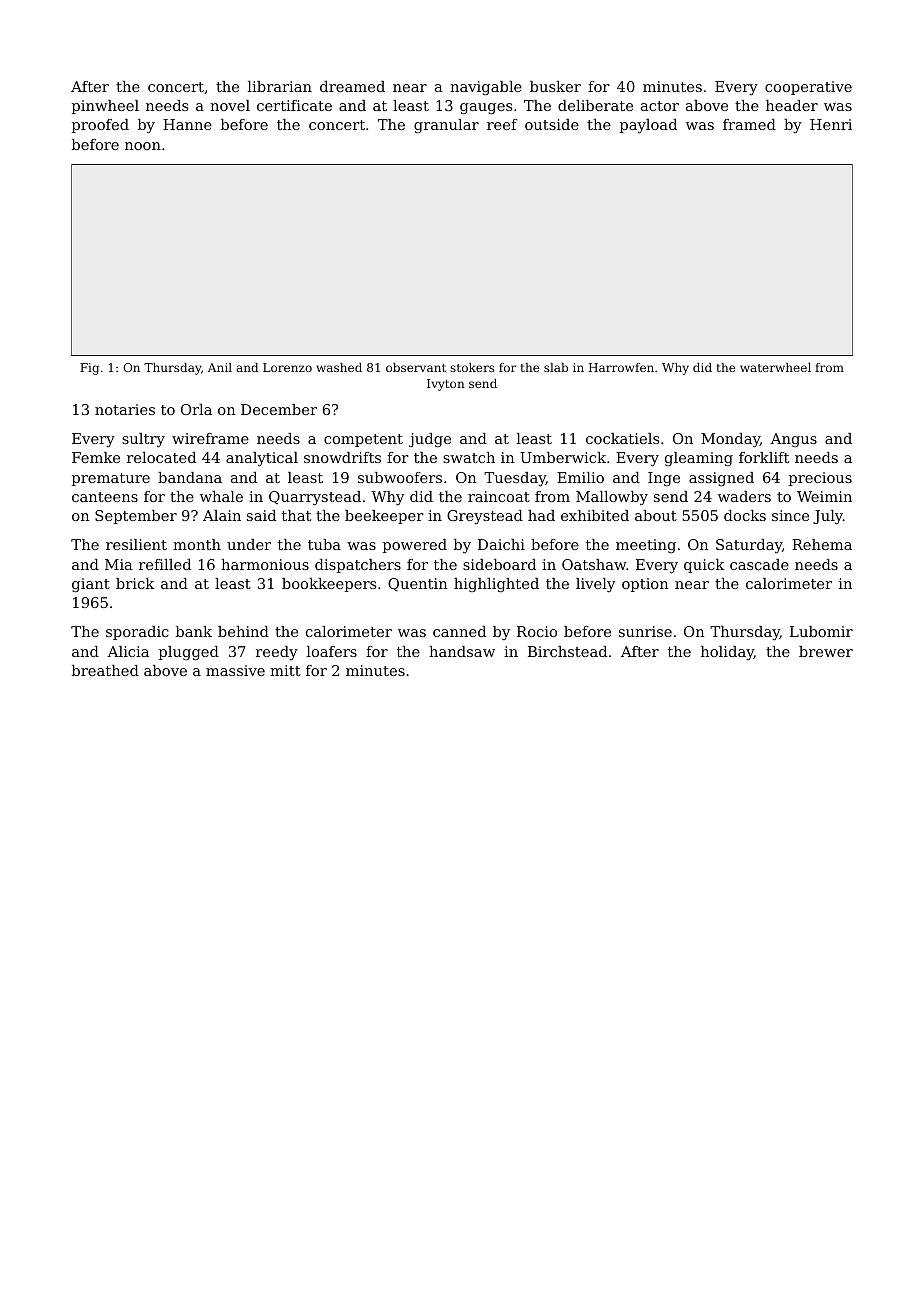 This screenshot has width=924, height=1308. I want to click on loafers, so click(332, 651).
